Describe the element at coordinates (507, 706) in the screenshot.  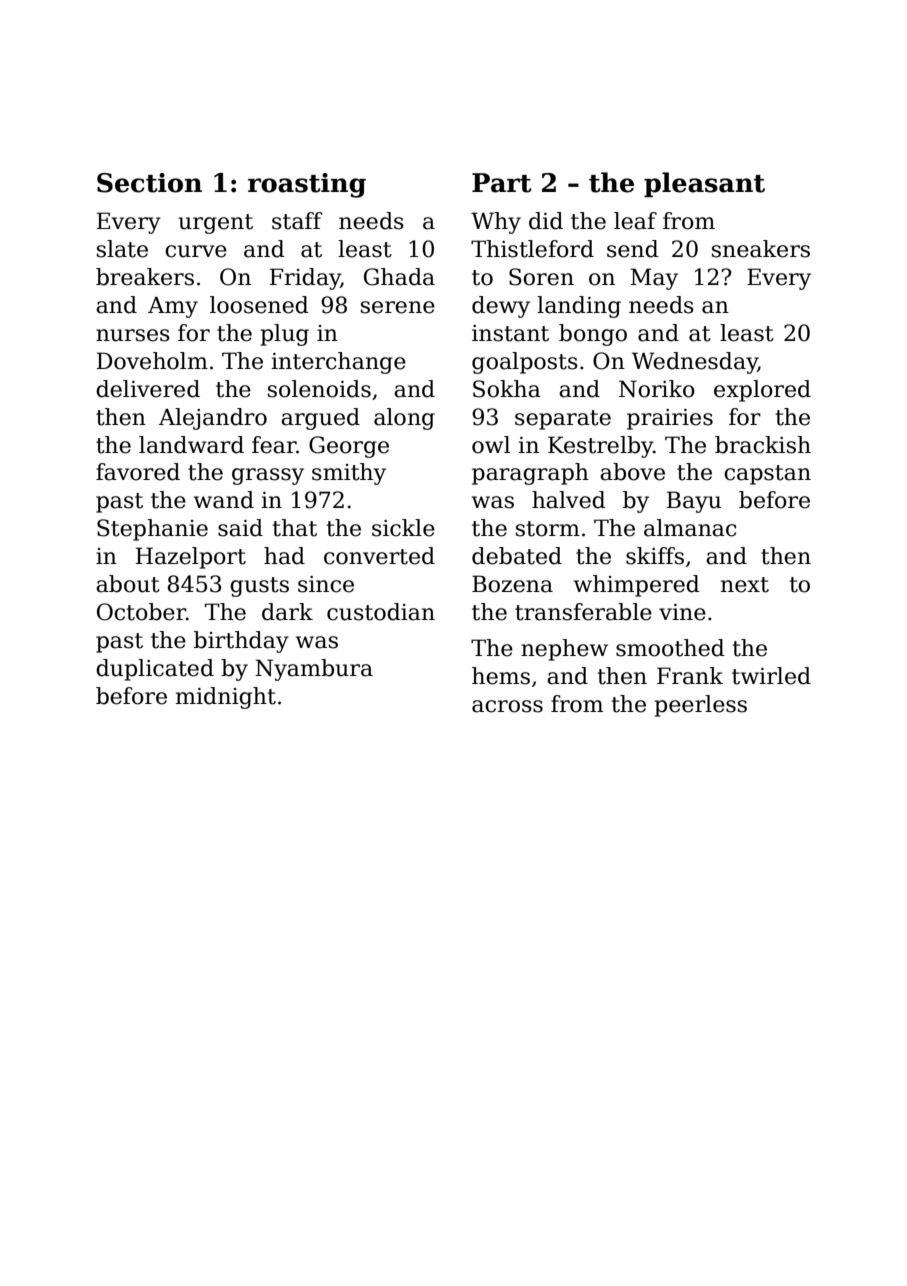
I see `across` at that location.
